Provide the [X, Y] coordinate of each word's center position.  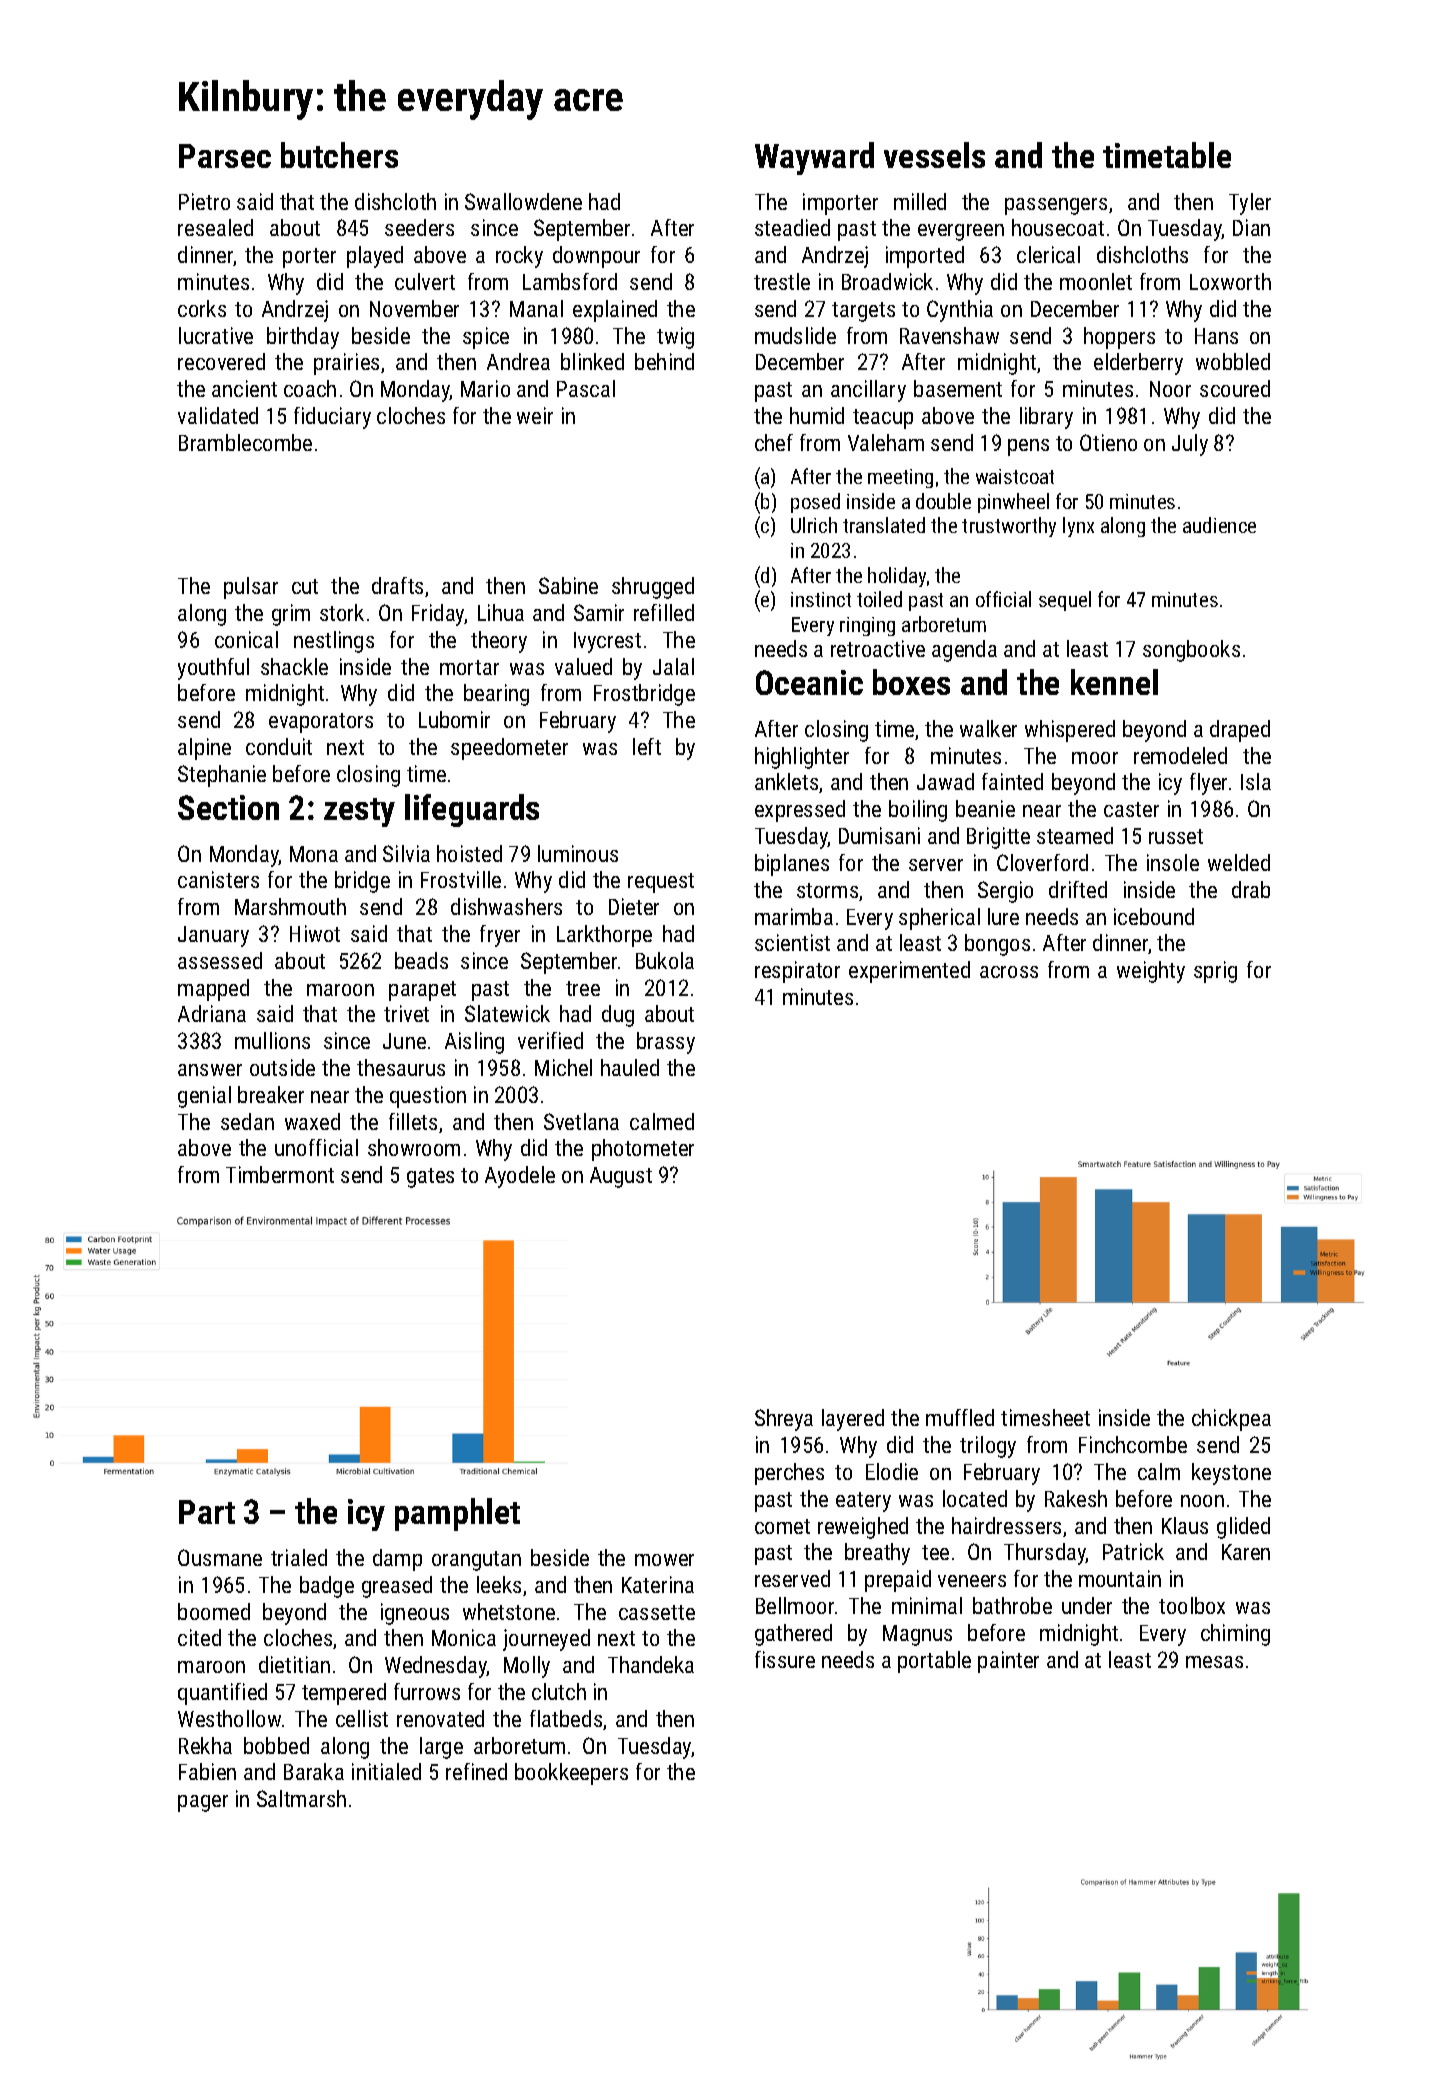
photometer [643, 1150]
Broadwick [887, 281]
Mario [485, 388]
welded [1239, 862]
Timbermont [280, 1174]
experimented [909, 972]
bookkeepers [571, 1774]
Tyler [1250, 204]
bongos [997, 945]
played [375, 257]
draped [1240, 731]
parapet [422, 991]
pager [203, 1803]
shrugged [653, 588]
